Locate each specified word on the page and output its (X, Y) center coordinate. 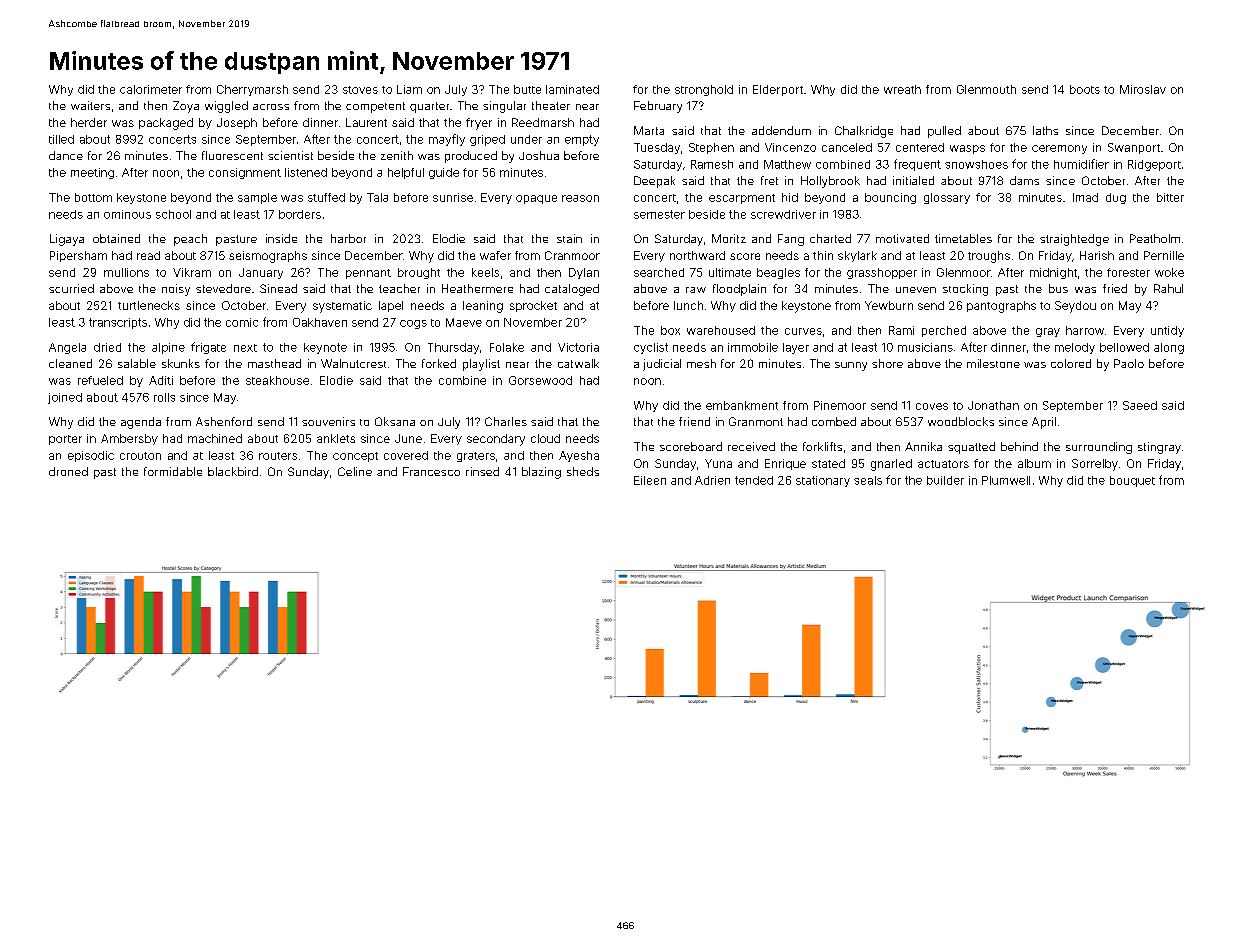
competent (375, 107)
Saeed (1140, 405)
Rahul (1168, 288)
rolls (164, 397)
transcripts (118, 323)
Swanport (1134, 148)
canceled (847, 147)
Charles (506, 421)
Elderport (778, 90)
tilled (61, 139)
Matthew (787, 164)
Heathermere (477, 288)
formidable (173, 471)
